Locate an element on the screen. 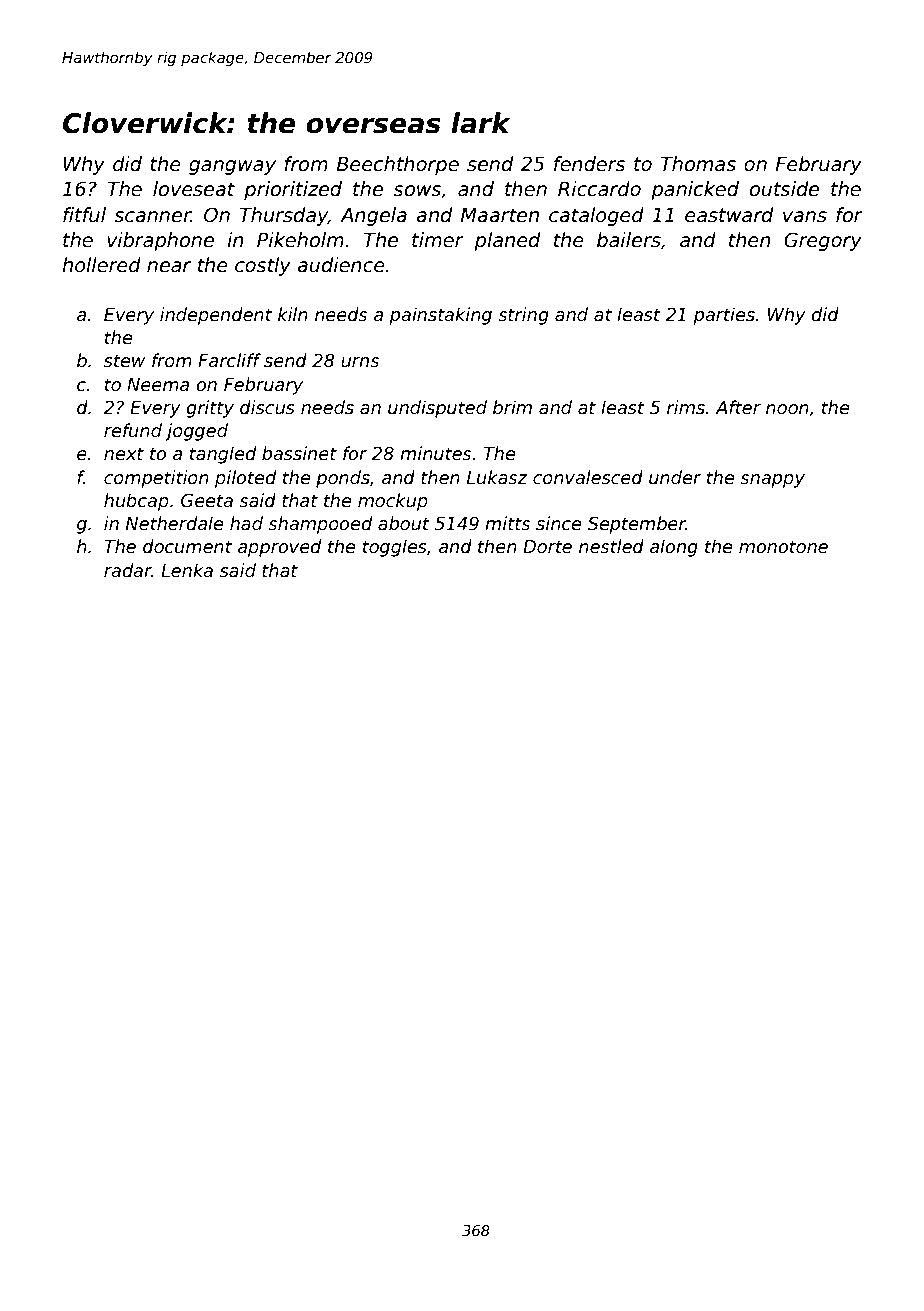  piloted is located at coordinates (245, 479).
